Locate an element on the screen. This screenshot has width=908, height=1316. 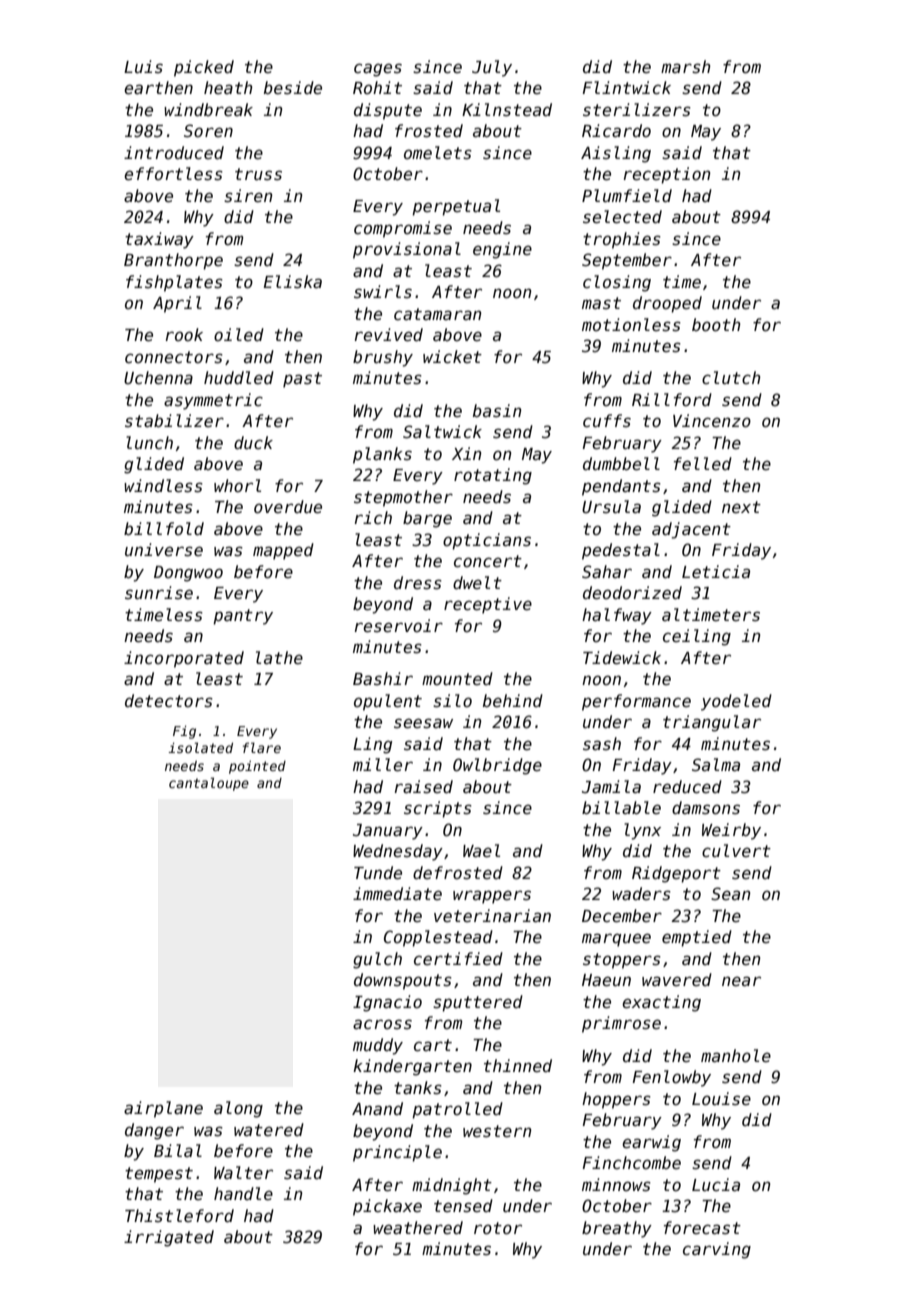
downspouts is located at coordinates (403, 981).
